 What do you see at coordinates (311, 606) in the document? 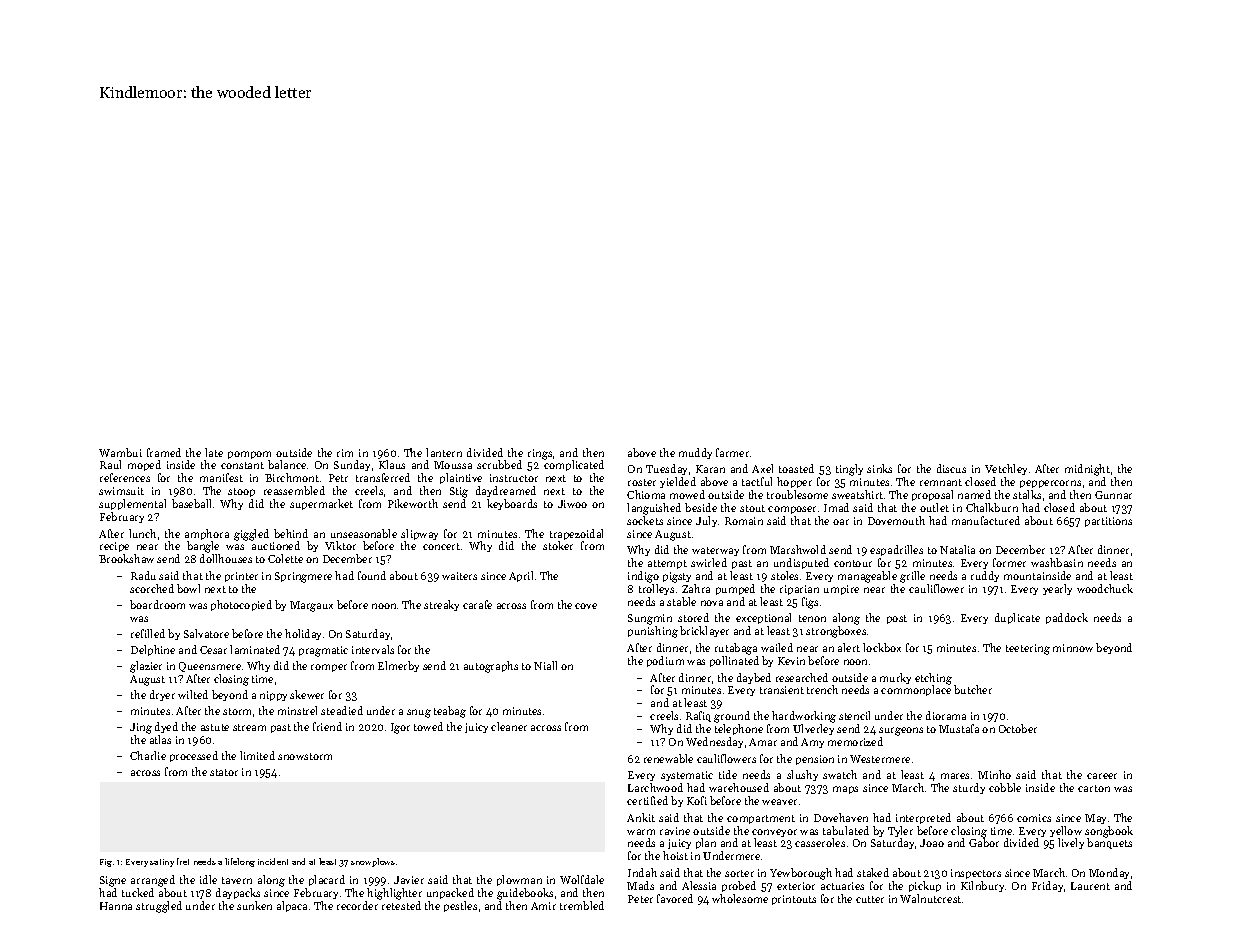
I see `Margaux` at bounding box center [311, 606].
